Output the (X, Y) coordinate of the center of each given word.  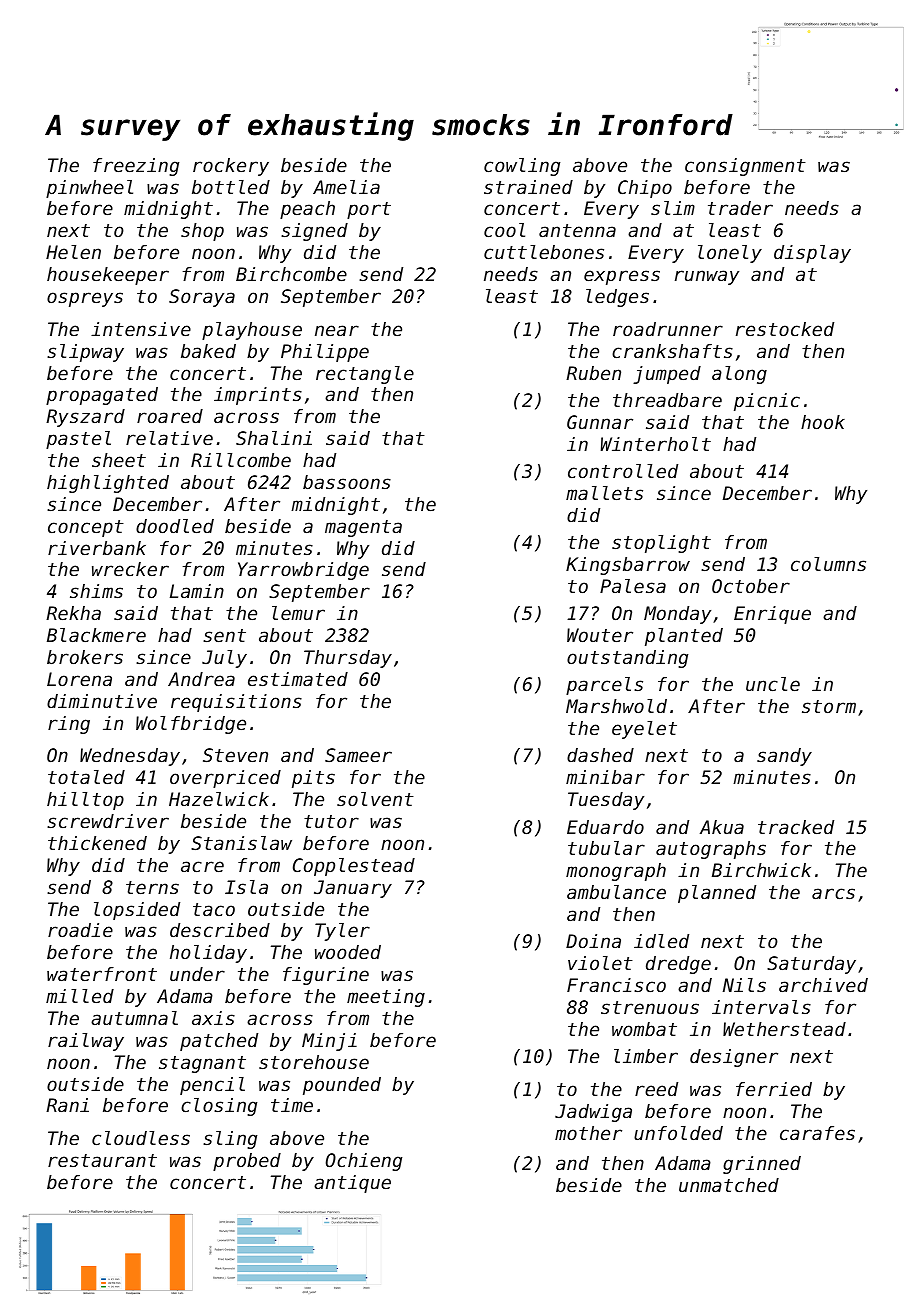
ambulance (616, 892)
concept (86, 528)
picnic (767, 402)
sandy (784, 757)
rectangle (365, 375)
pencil (212, 1086)
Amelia (346, 187)
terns (152, 887)
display (812, 254)
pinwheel (89, 189)
